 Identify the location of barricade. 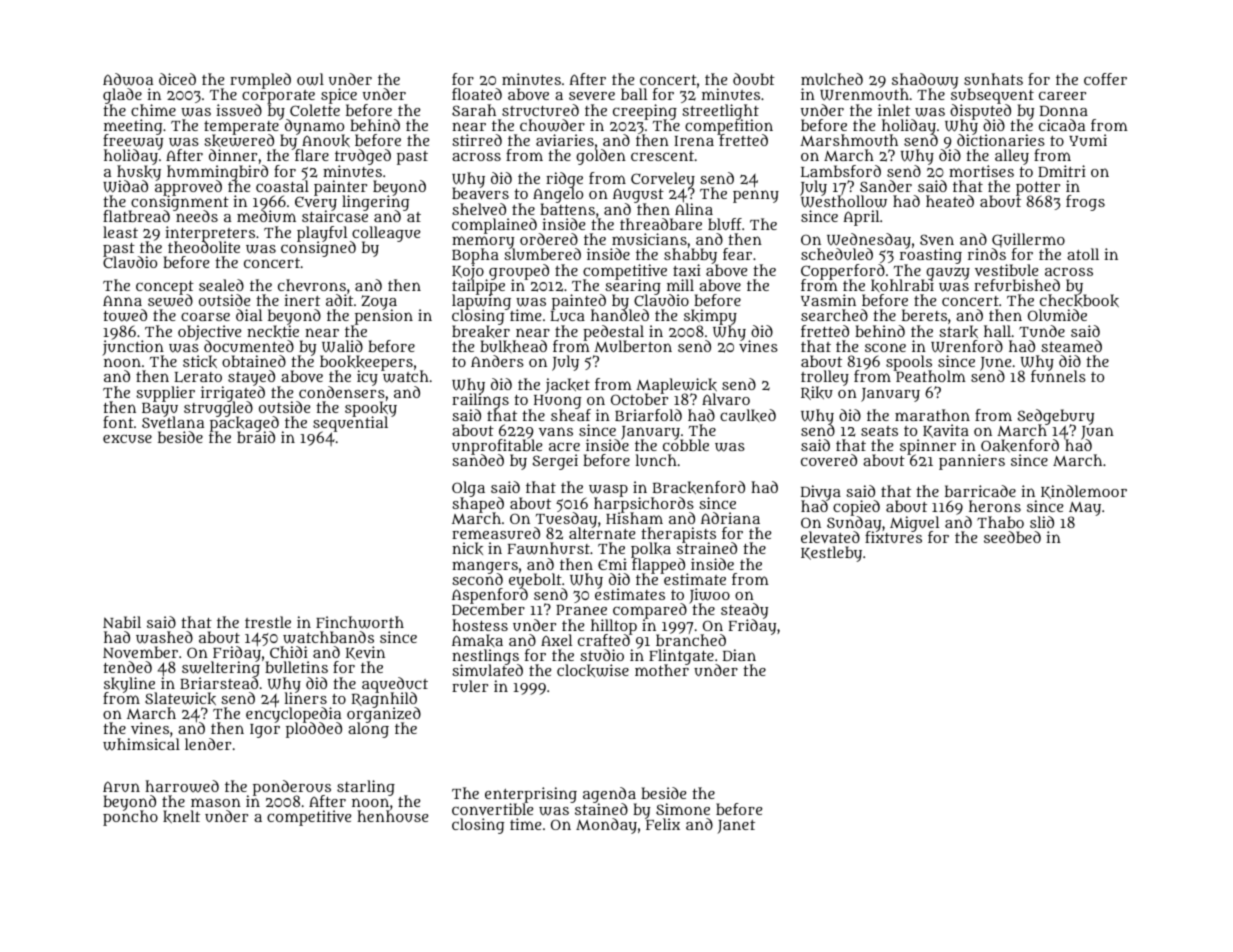
(980, 491).
